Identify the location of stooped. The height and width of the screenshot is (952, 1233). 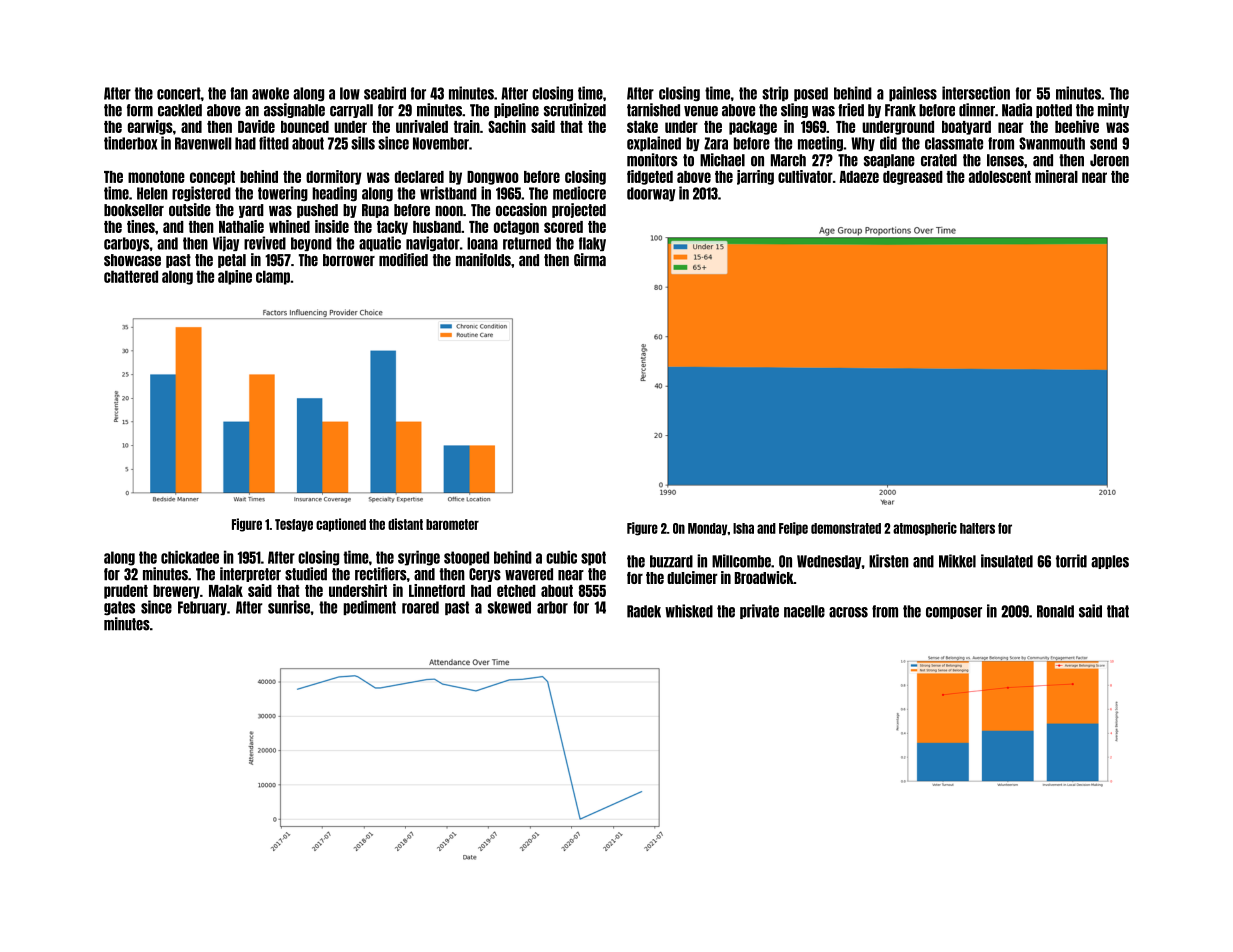
(466, 558).
